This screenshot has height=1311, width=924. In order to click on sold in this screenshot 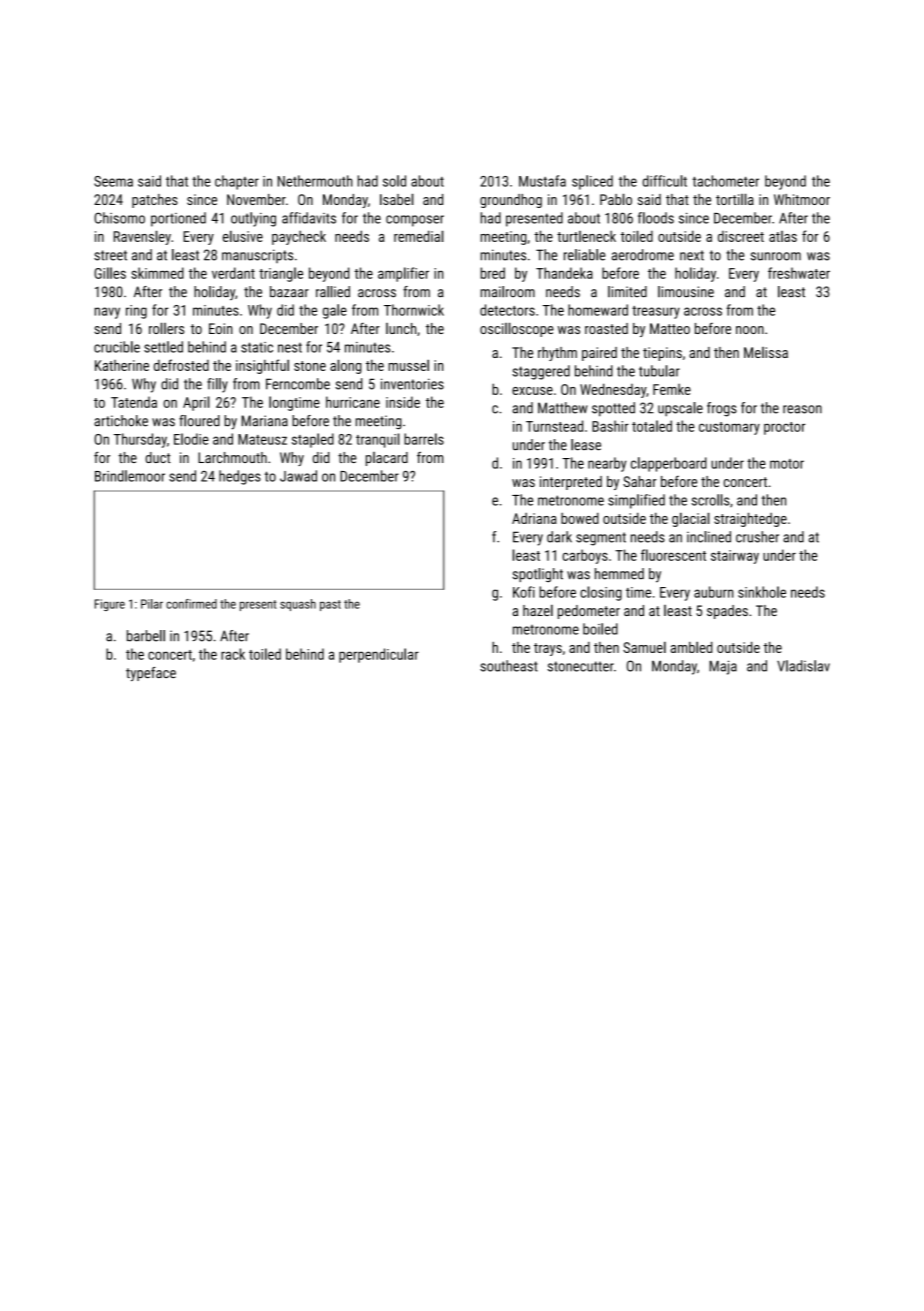, I will do `click(394, 181)`.
